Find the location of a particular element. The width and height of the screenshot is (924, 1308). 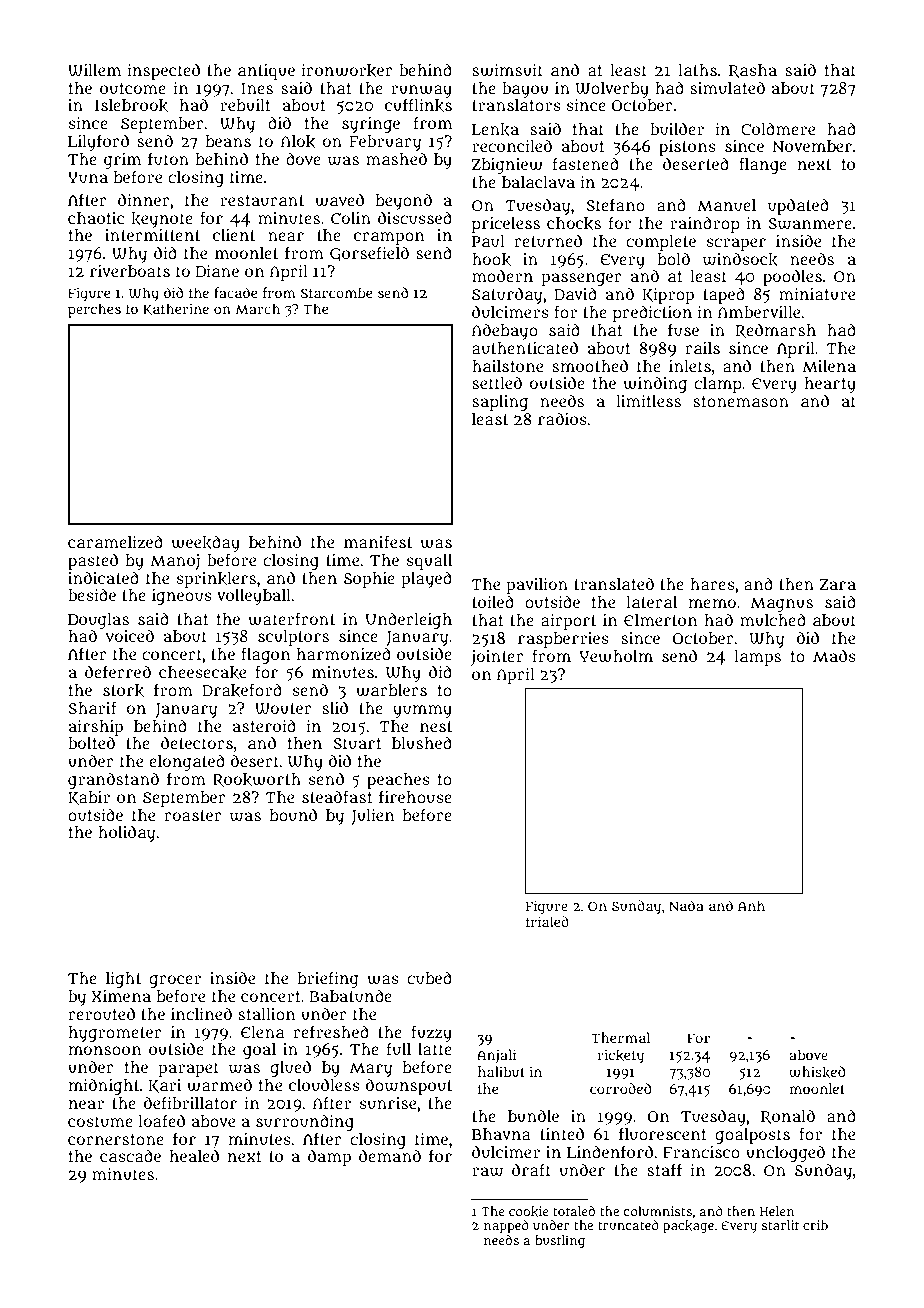

caramelized is located at coordinates (115, 542).
